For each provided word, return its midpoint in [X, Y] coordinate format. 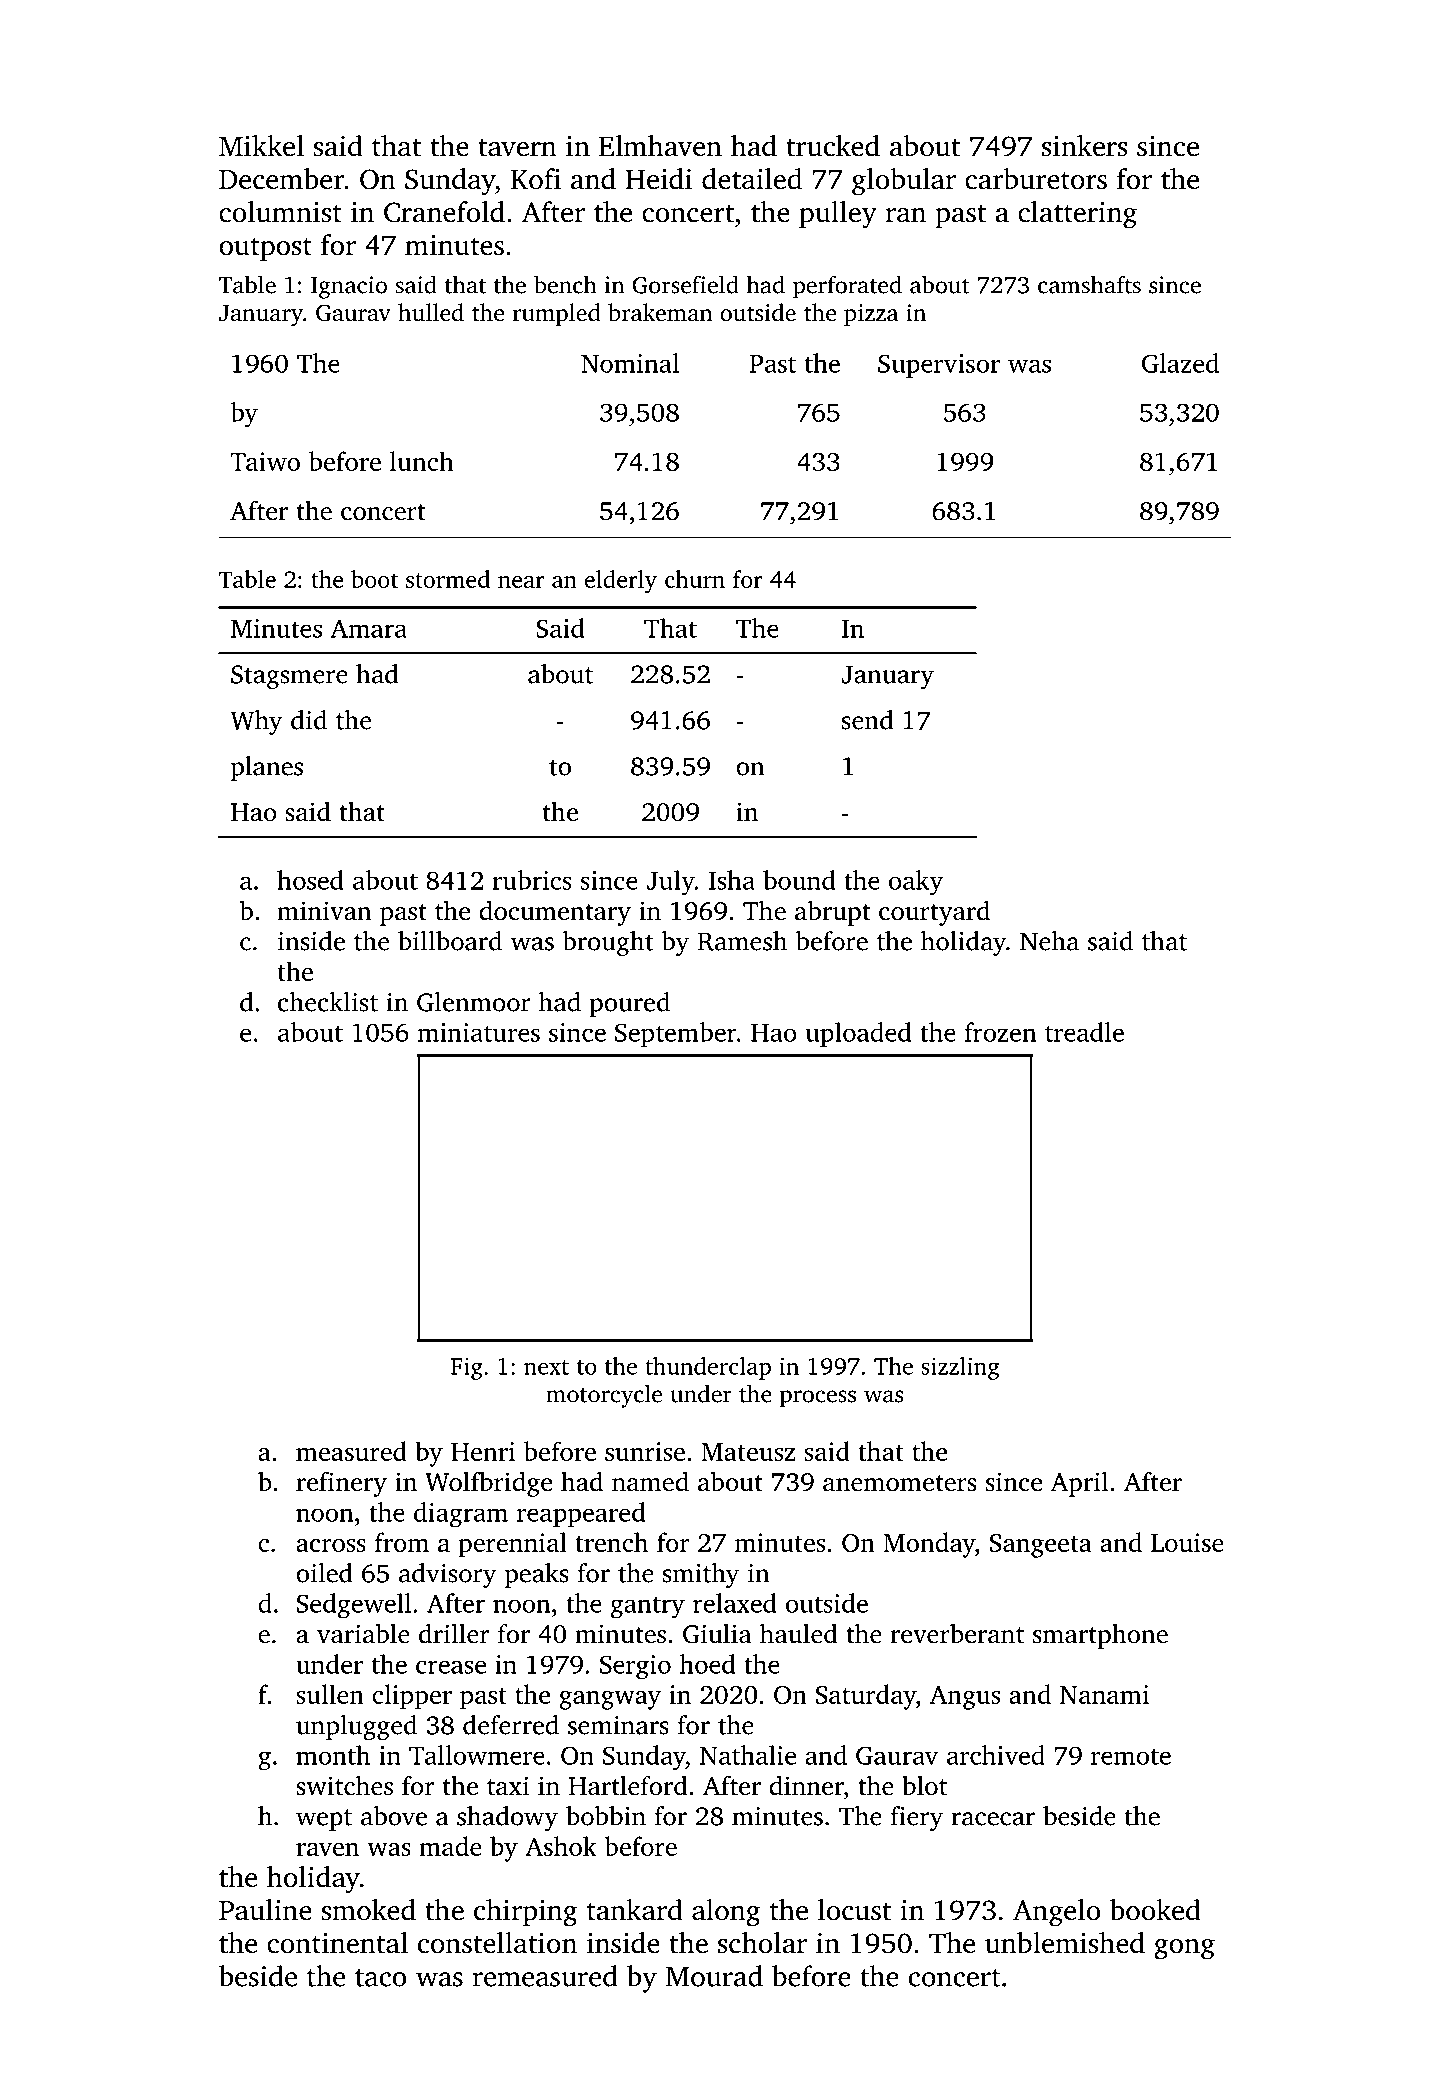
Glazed [1180, 363]
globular [904, 182]
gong [1184, 1949]
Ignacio [349, 287]
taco [380, 1978]
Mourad [714, 1976]
